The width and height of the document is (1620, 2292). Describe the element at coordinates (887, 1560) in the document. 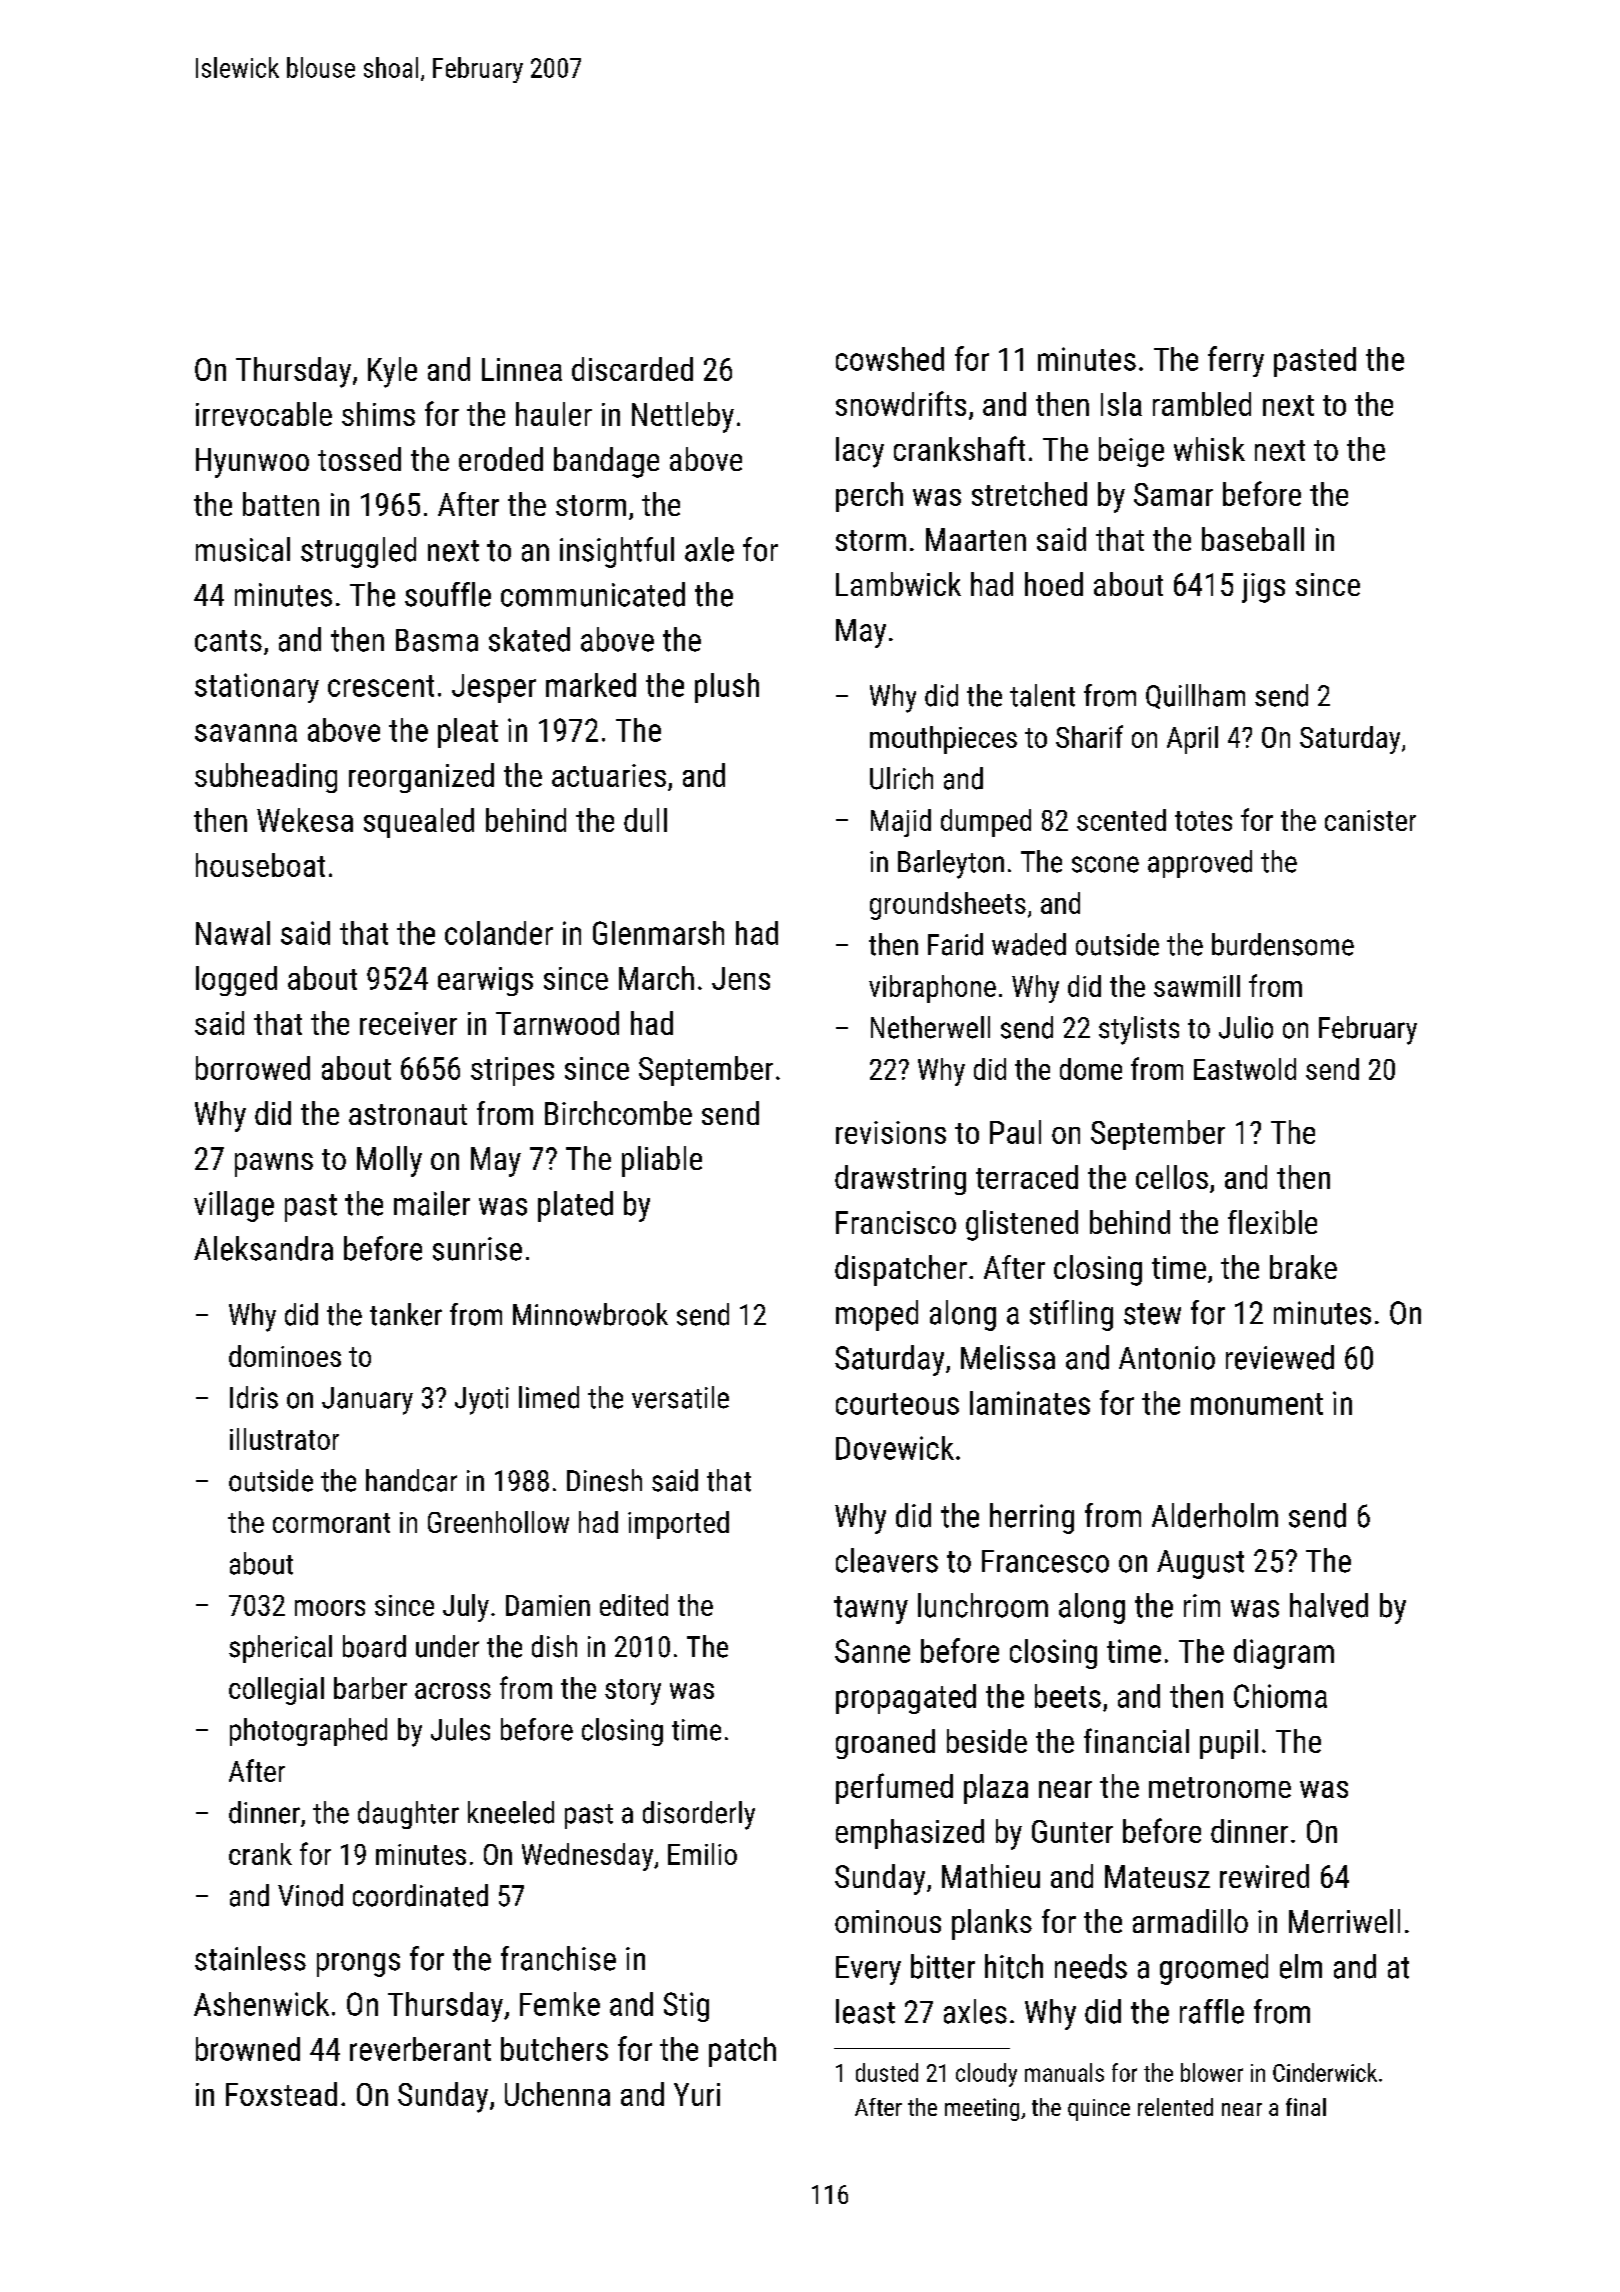

I see `cleavers` at that location.
